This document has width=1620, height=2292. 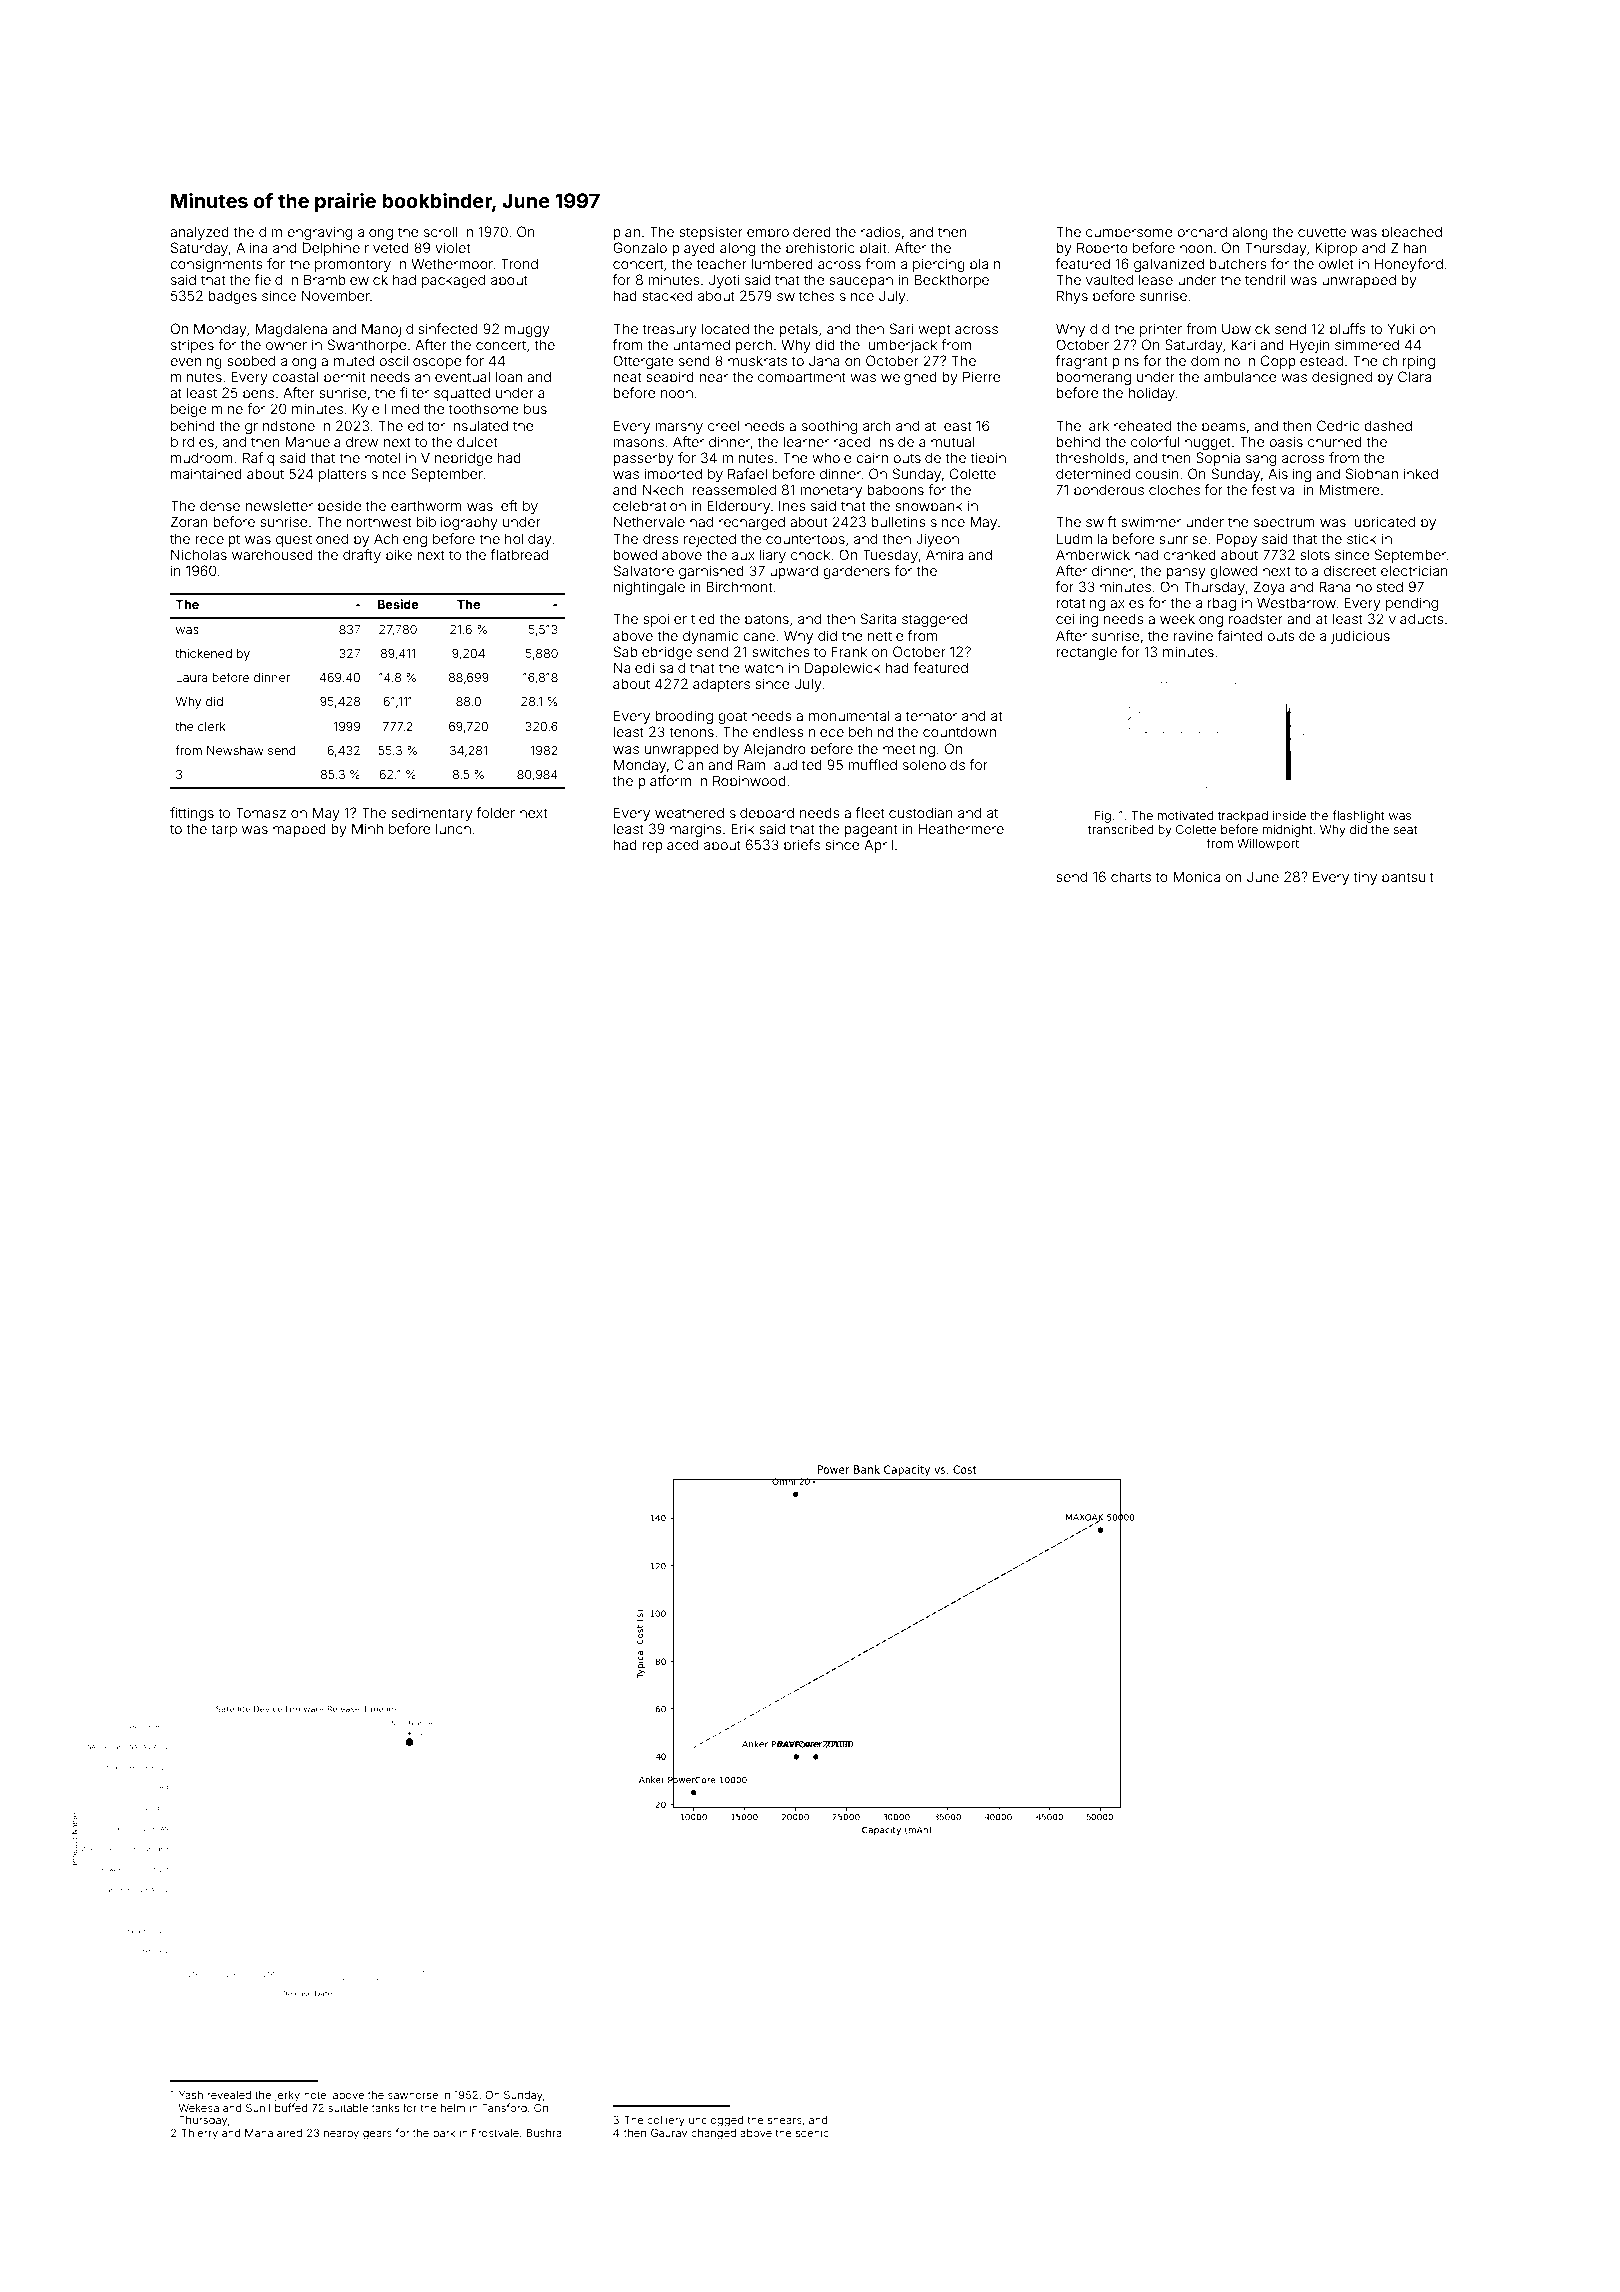 What do you see at coordinates (224, 830) in the document?
I see `tarp` at bounding box center [224, 830].
